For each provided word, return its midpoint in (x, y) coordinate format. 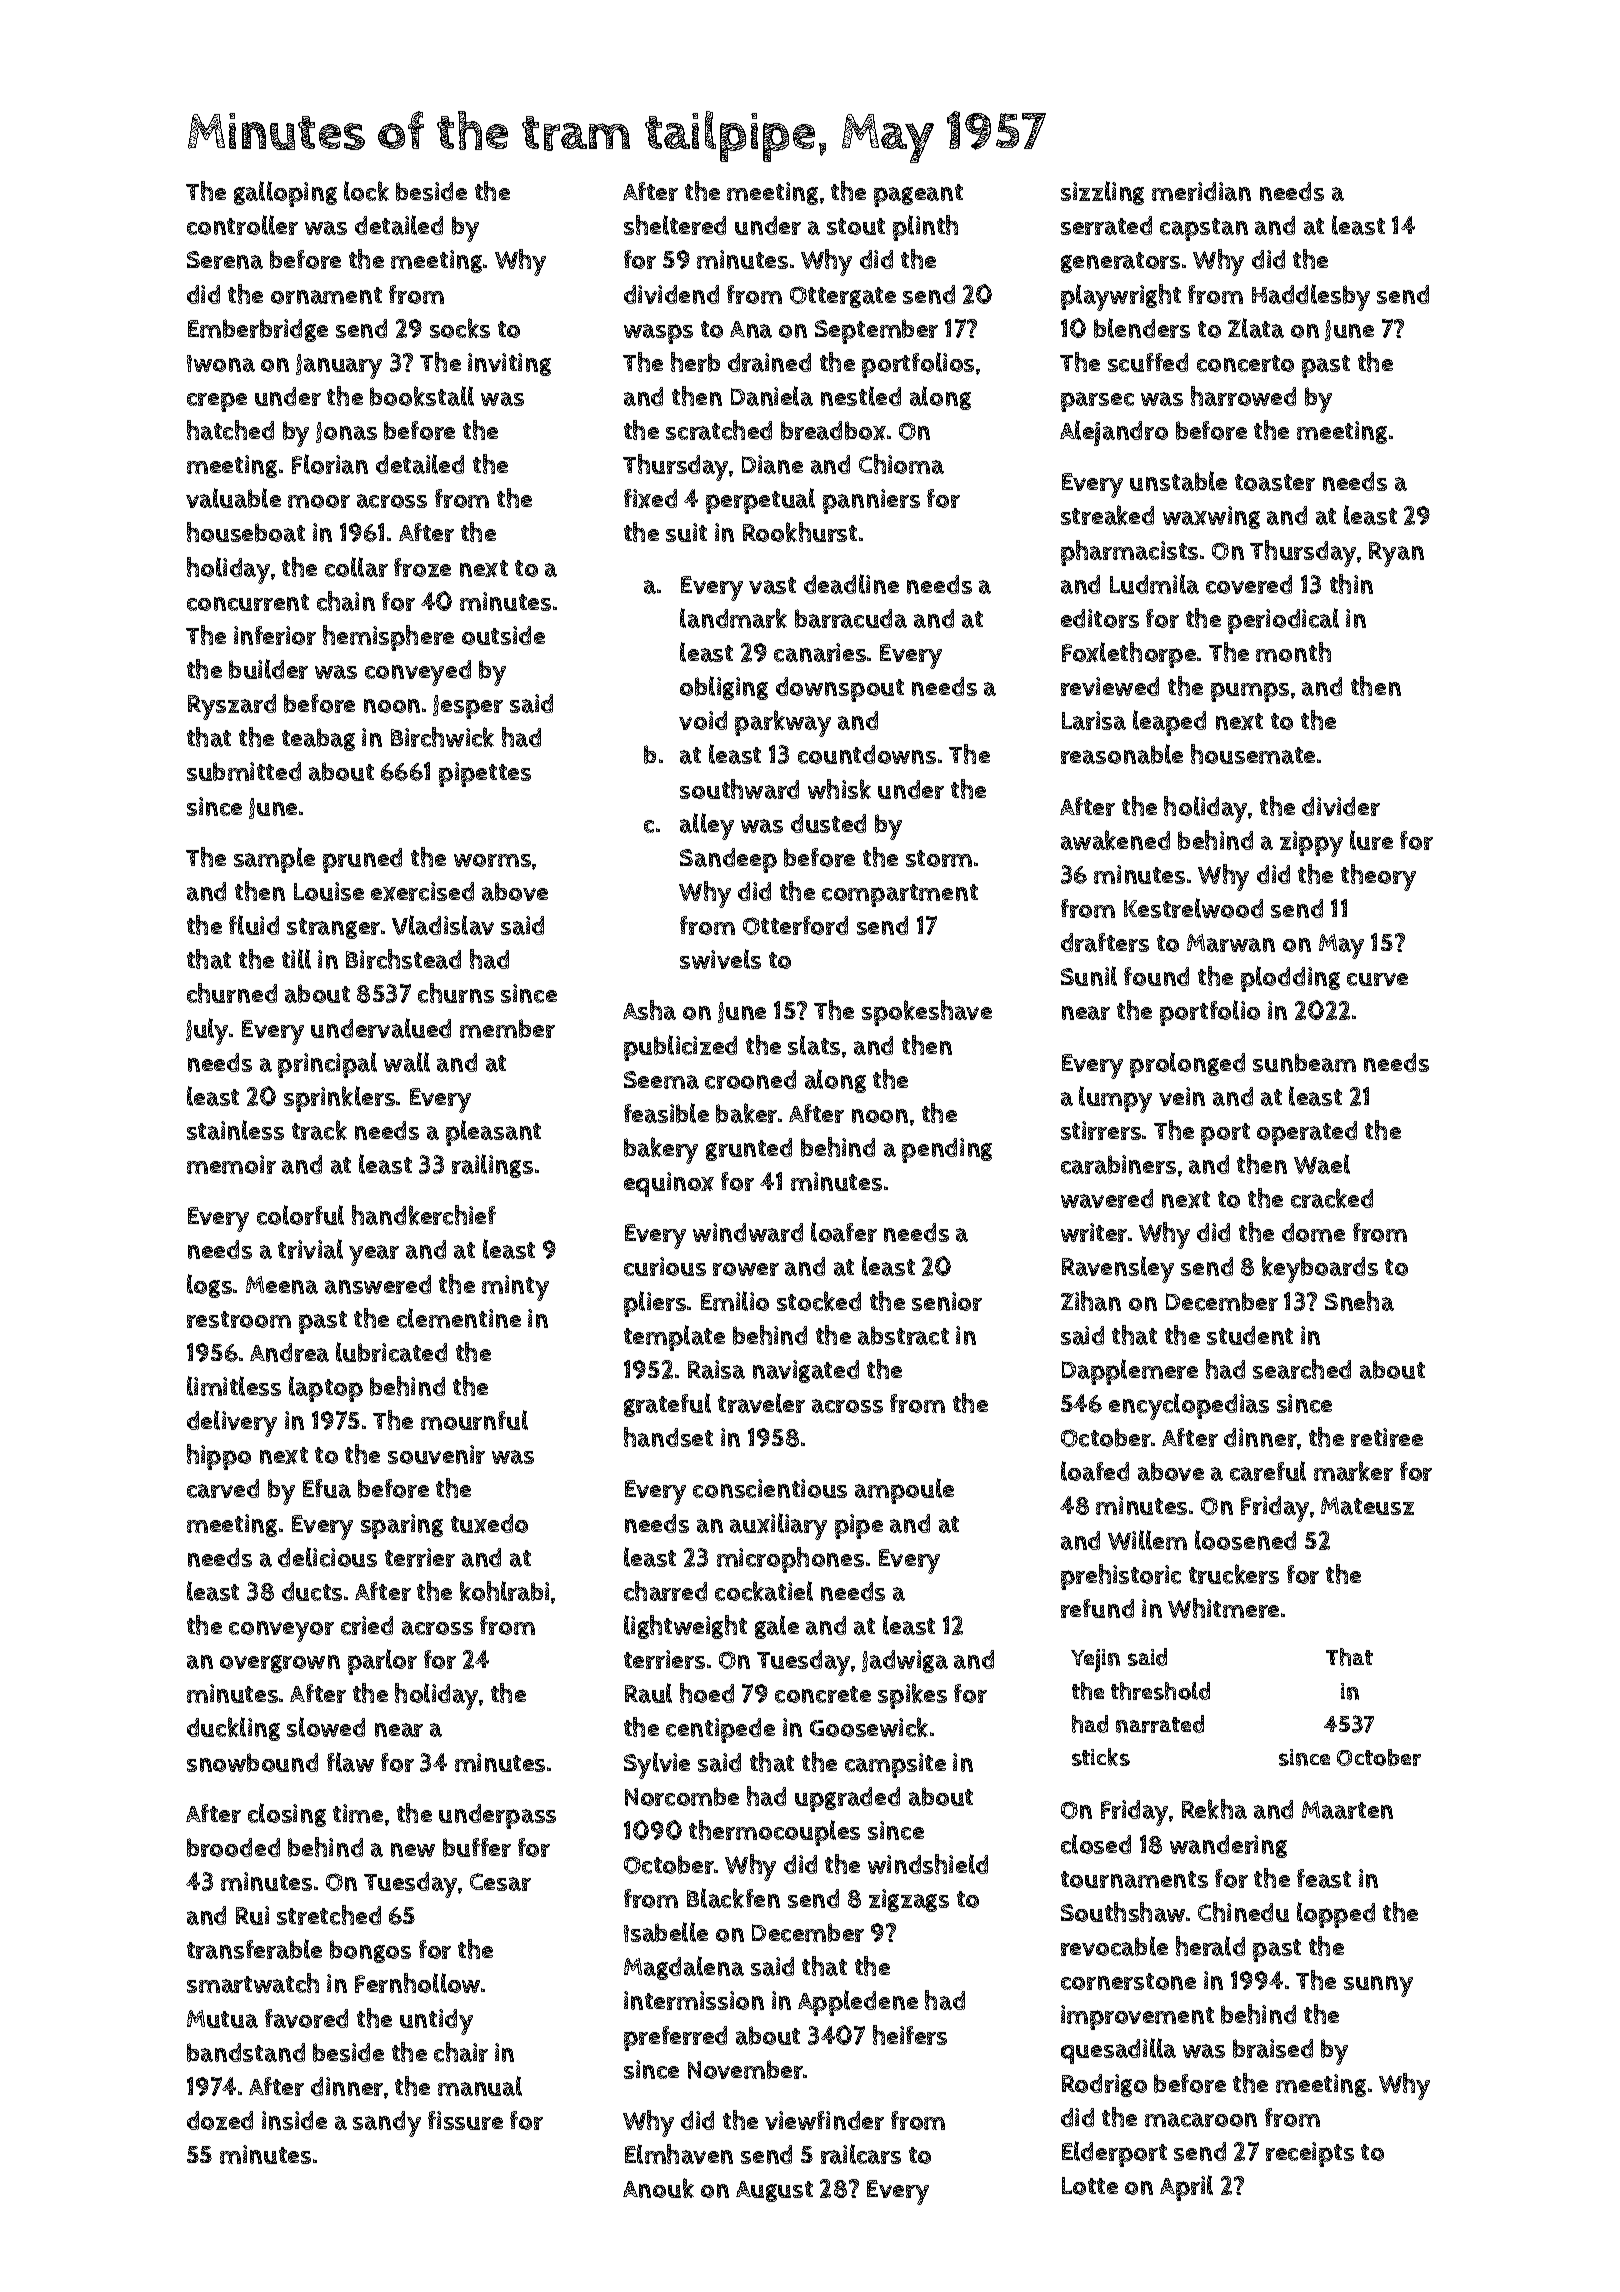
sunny (1378, 1986)
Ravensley (1118, 1269)
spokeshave (927, 1013)
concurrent (248, 602)
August (774, 2191)
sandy (387, 2124)
